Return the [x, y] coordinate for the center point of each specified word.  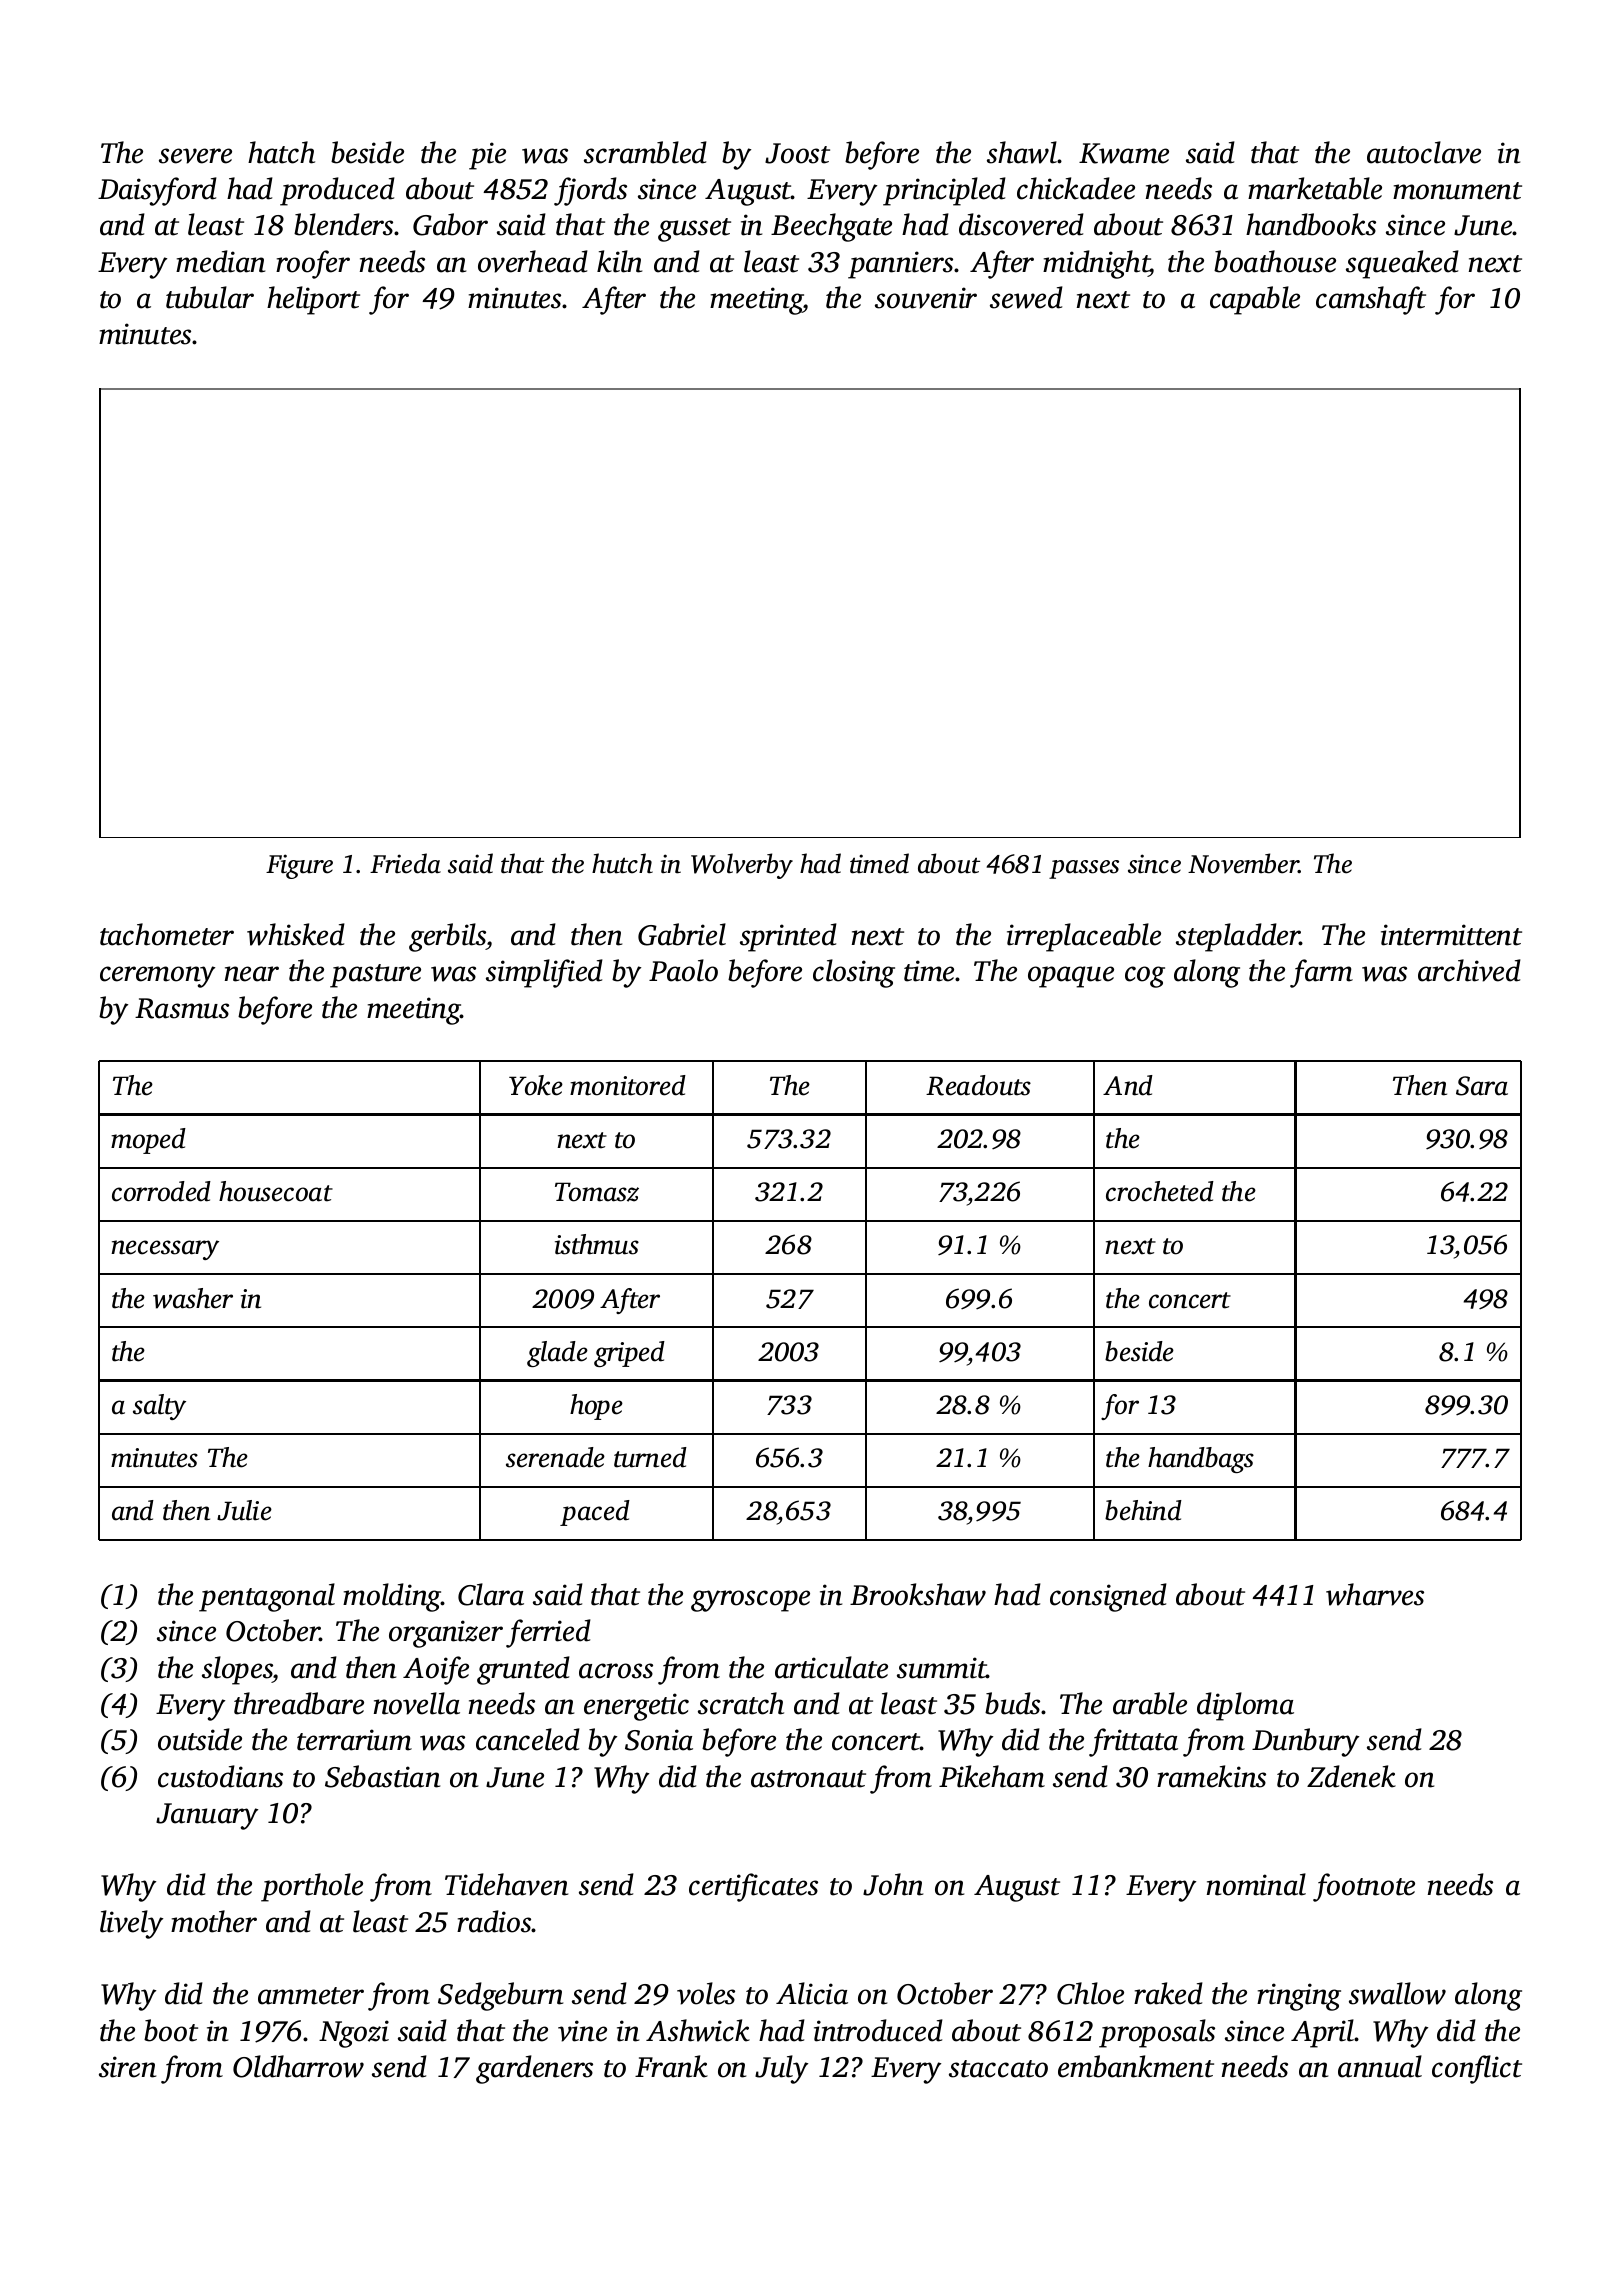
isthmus [597, 1244]
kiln [619, 261]
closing [854, 973]
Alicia [812, 1993]
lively [131, 1924]
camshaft [1371, 300]
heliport [313, 300]
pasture [375, 976]
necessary [165, 1250]
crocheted [1160, 1191]
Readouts [978, 1085]
